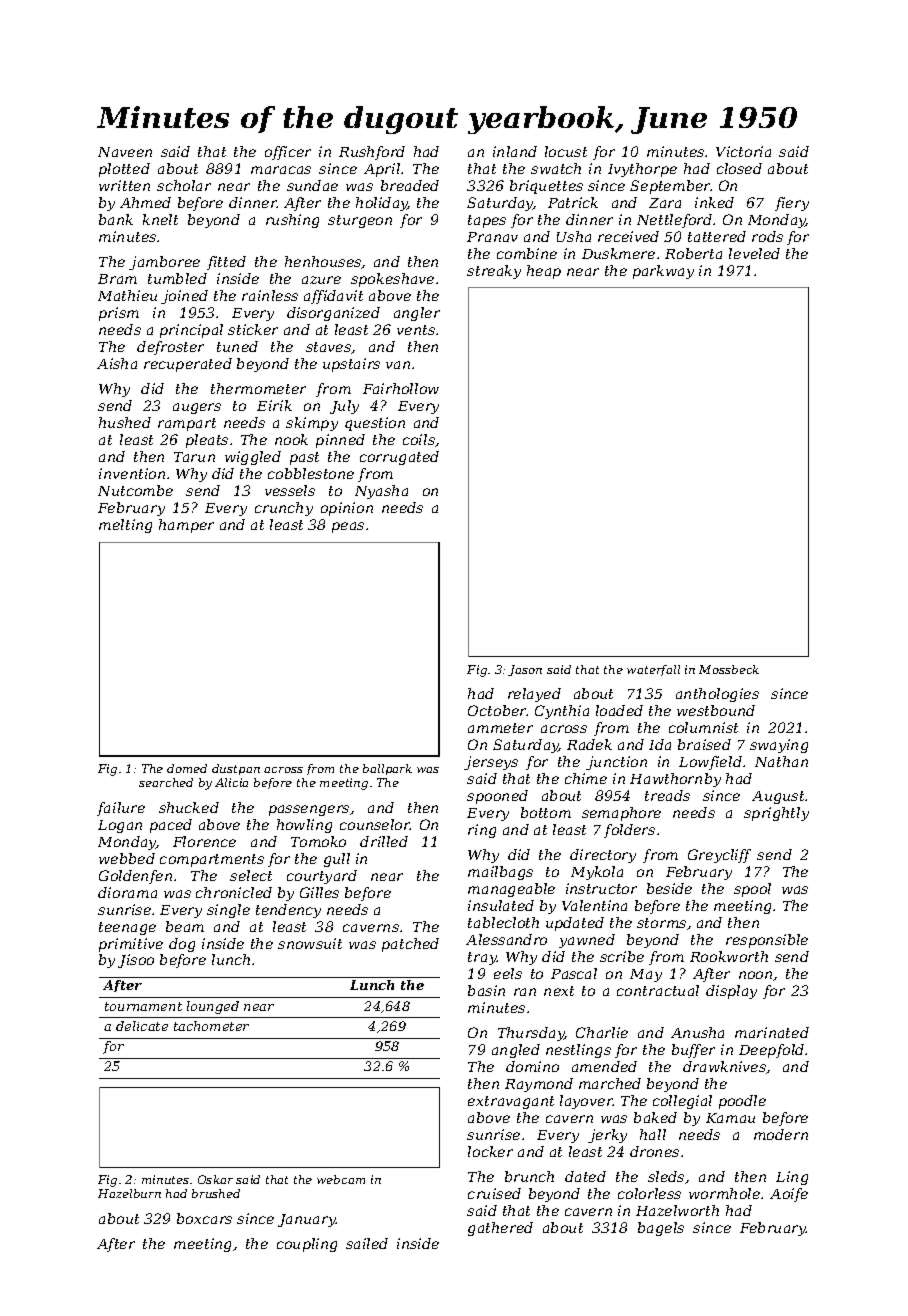 This document has height=1316, width=908. What do you see at coordinates (661, 1229) in the document?
I see `bagels` at bounding box center [661, 1229].
